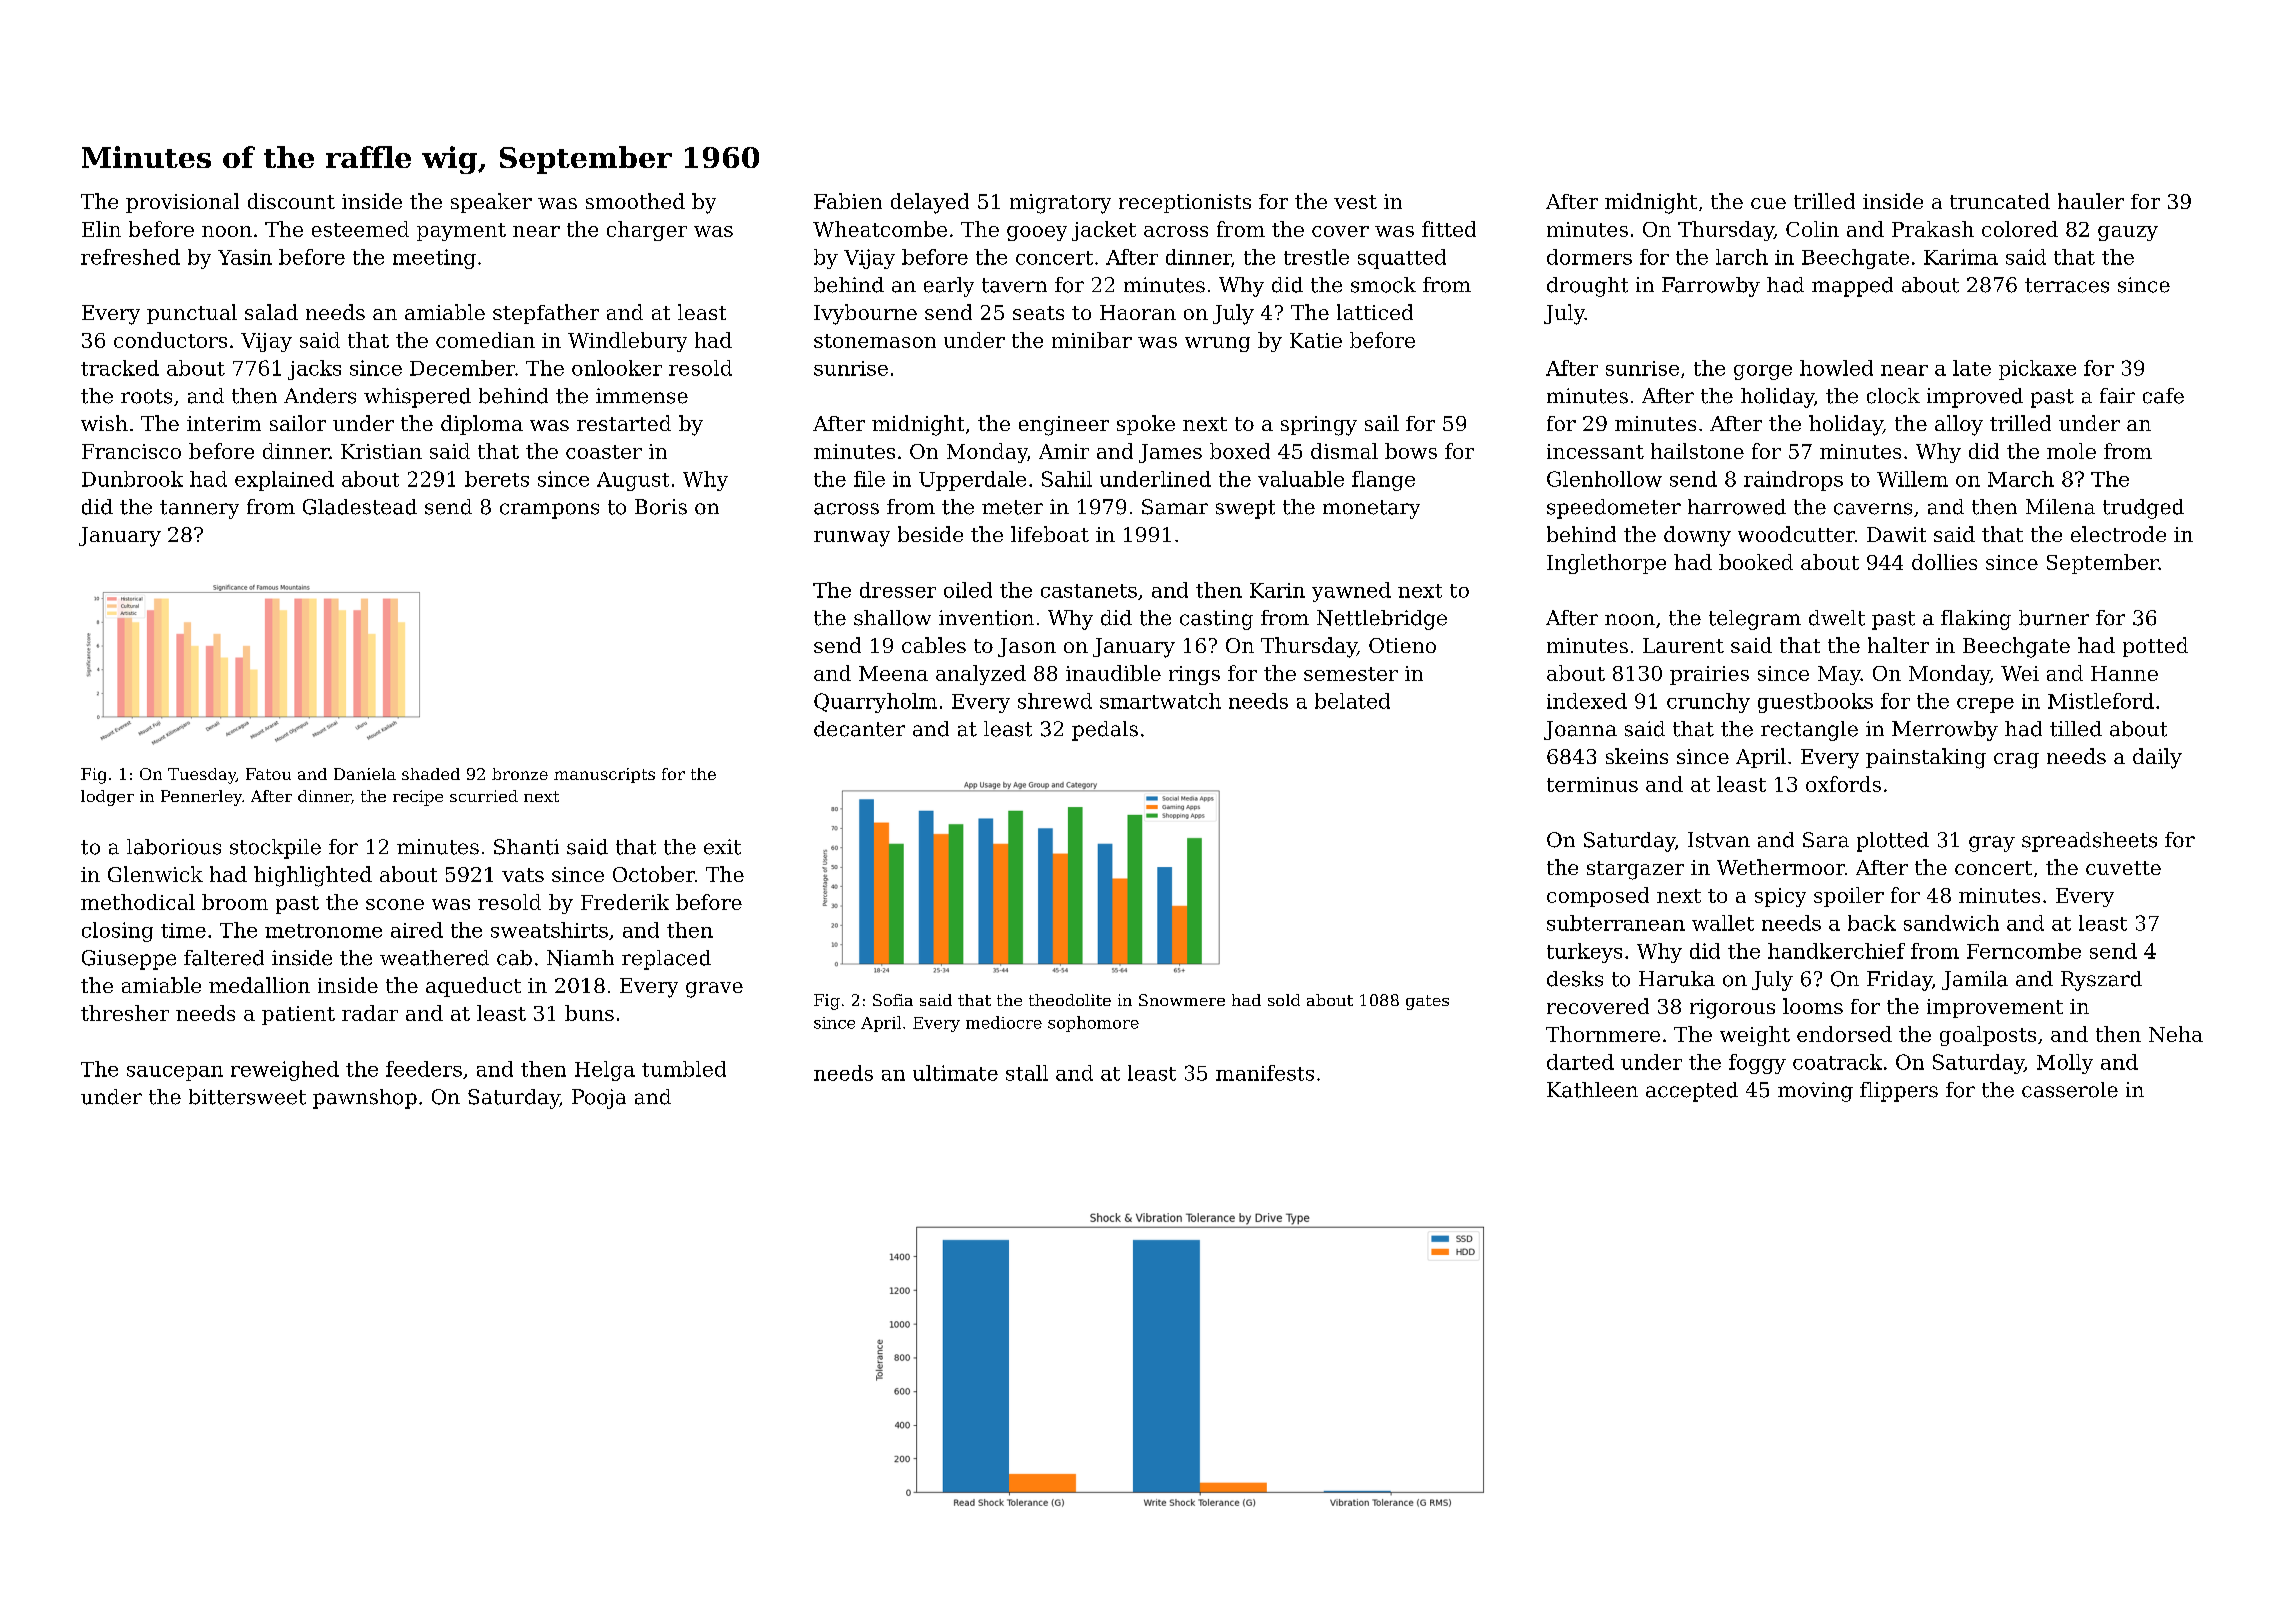 The width and height of the screenshot is (2292, 1620). I want to click on thresher, so click(125, 1013).
